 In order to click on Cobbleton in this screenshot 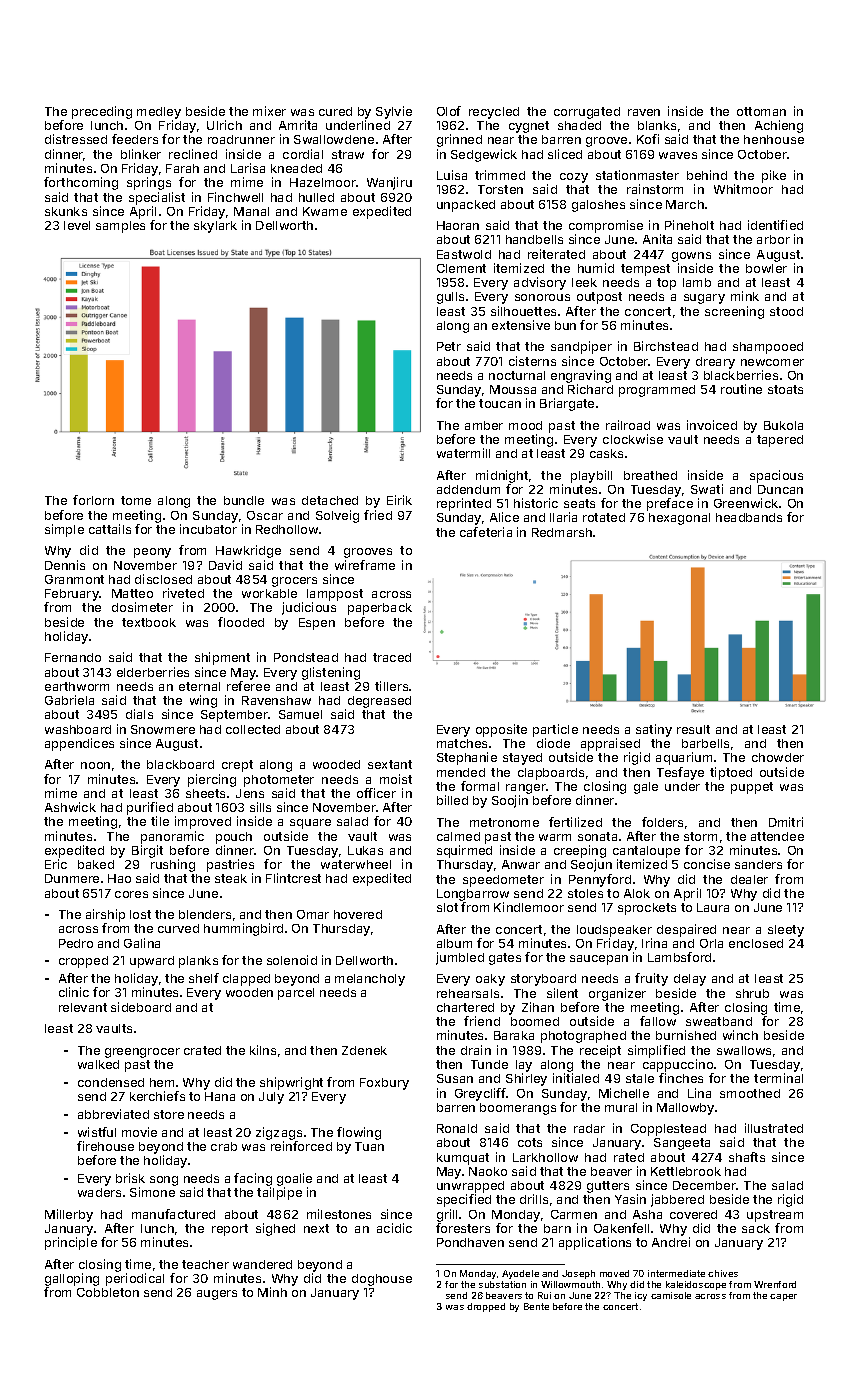, I will do `click(108, 1292)`.
